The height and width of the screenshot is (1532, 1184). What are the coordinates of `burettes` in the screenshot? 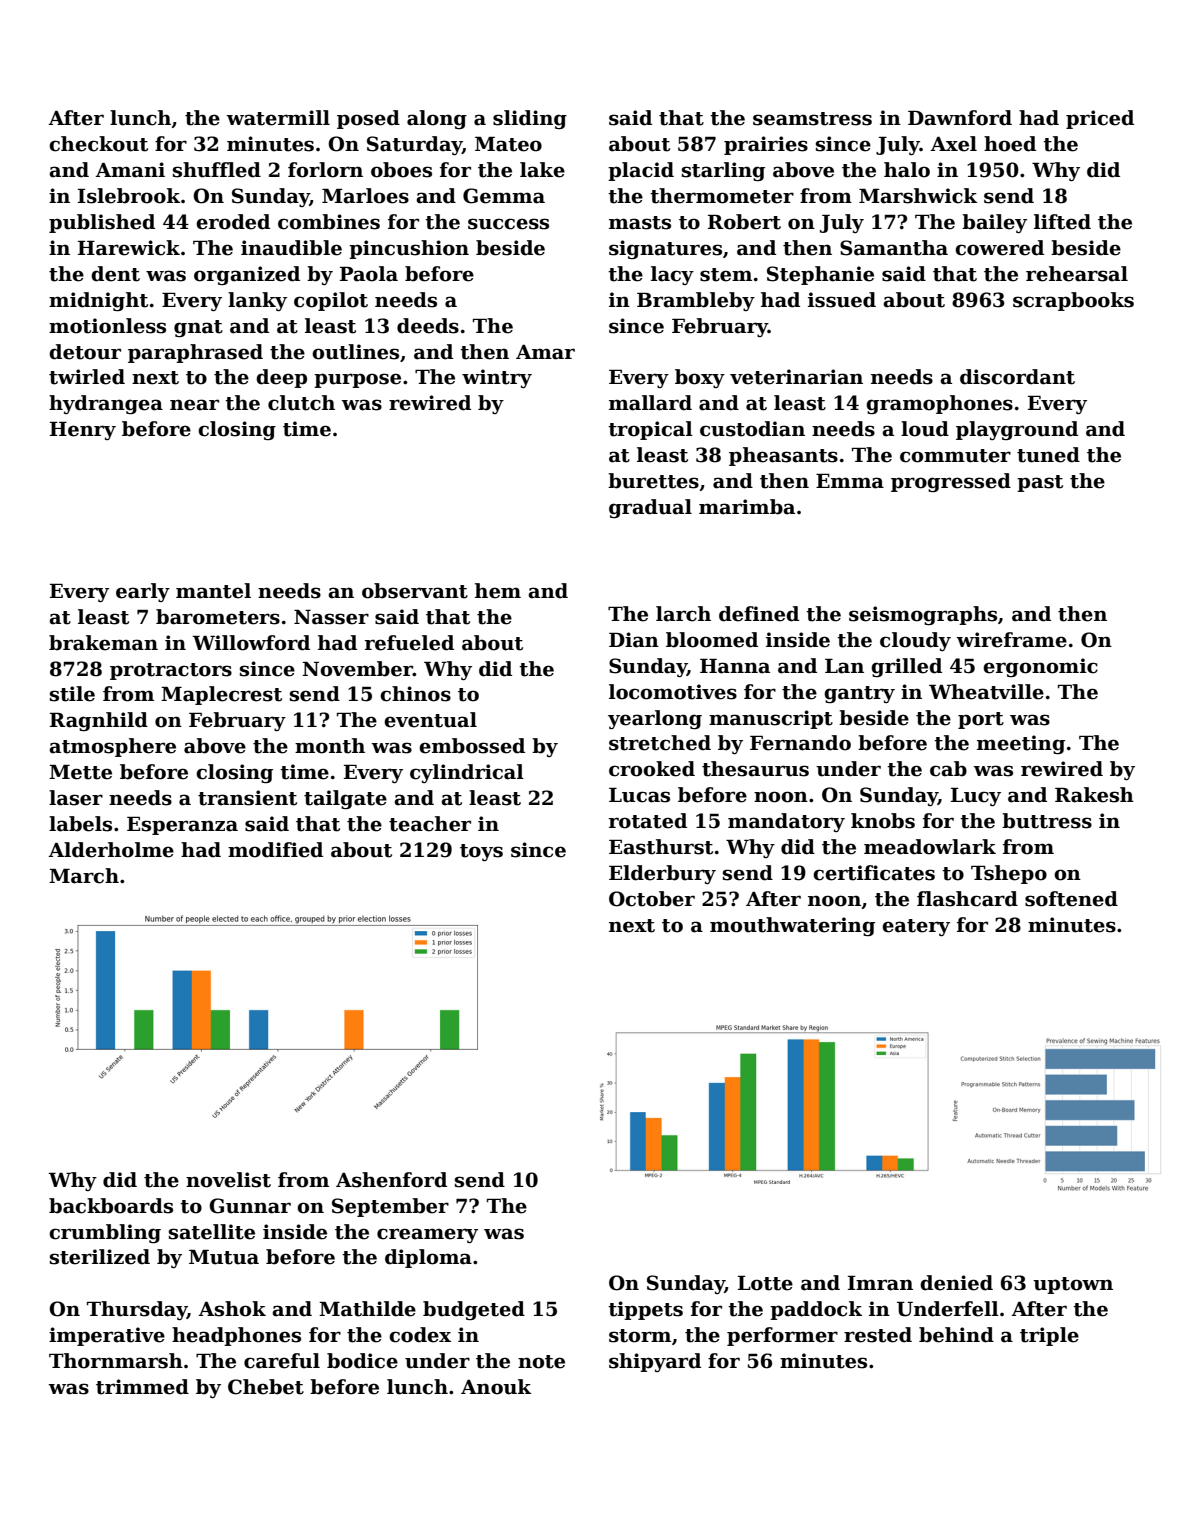 It's located at (653, 481).
